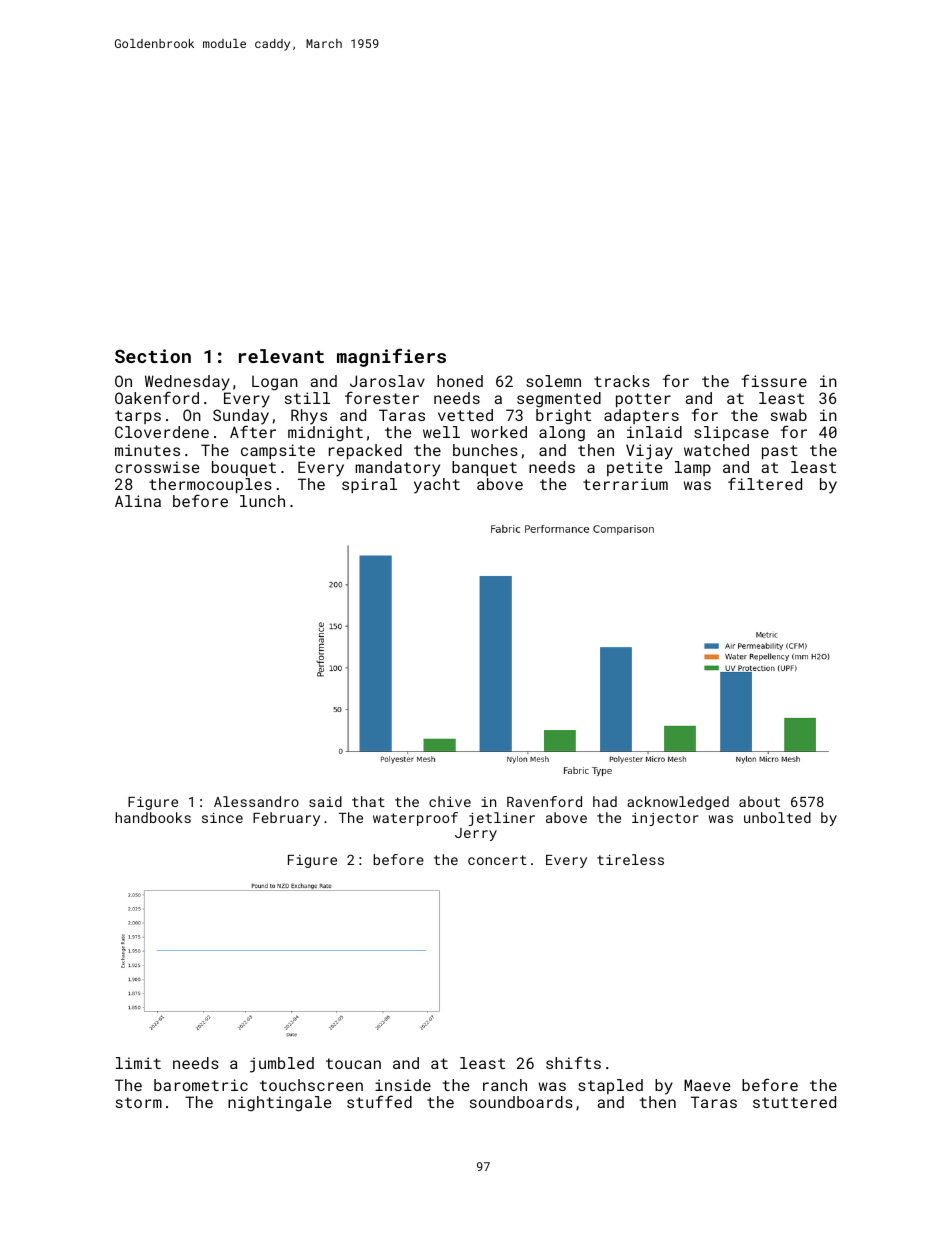  Describe the element at coordinates (622, 381) in the image. I see `tracks` at that location.
